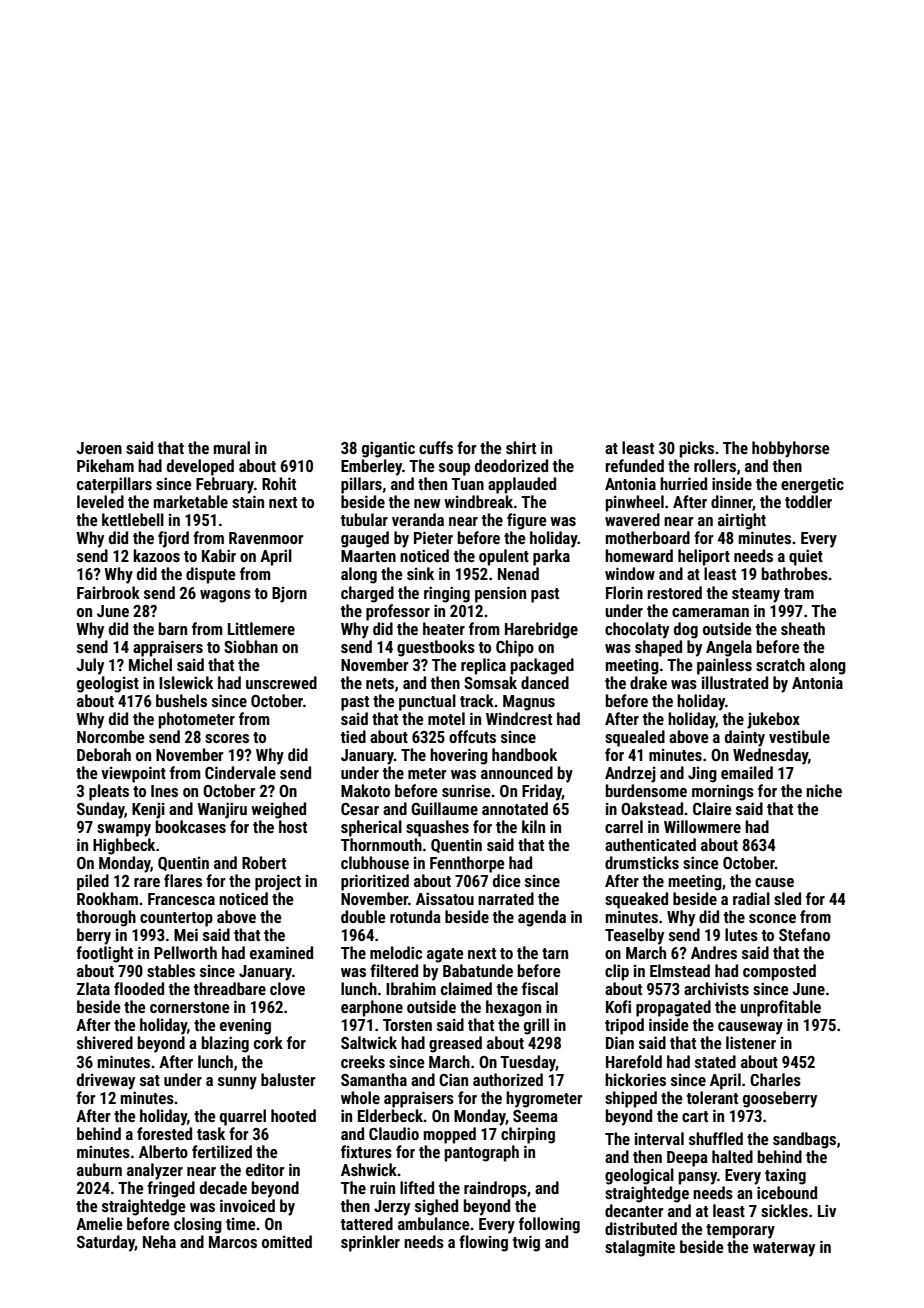  What do you see at coordinates (780, 1008) in the page?
I see `unprofitable` at bounding box center [780, 1008].
